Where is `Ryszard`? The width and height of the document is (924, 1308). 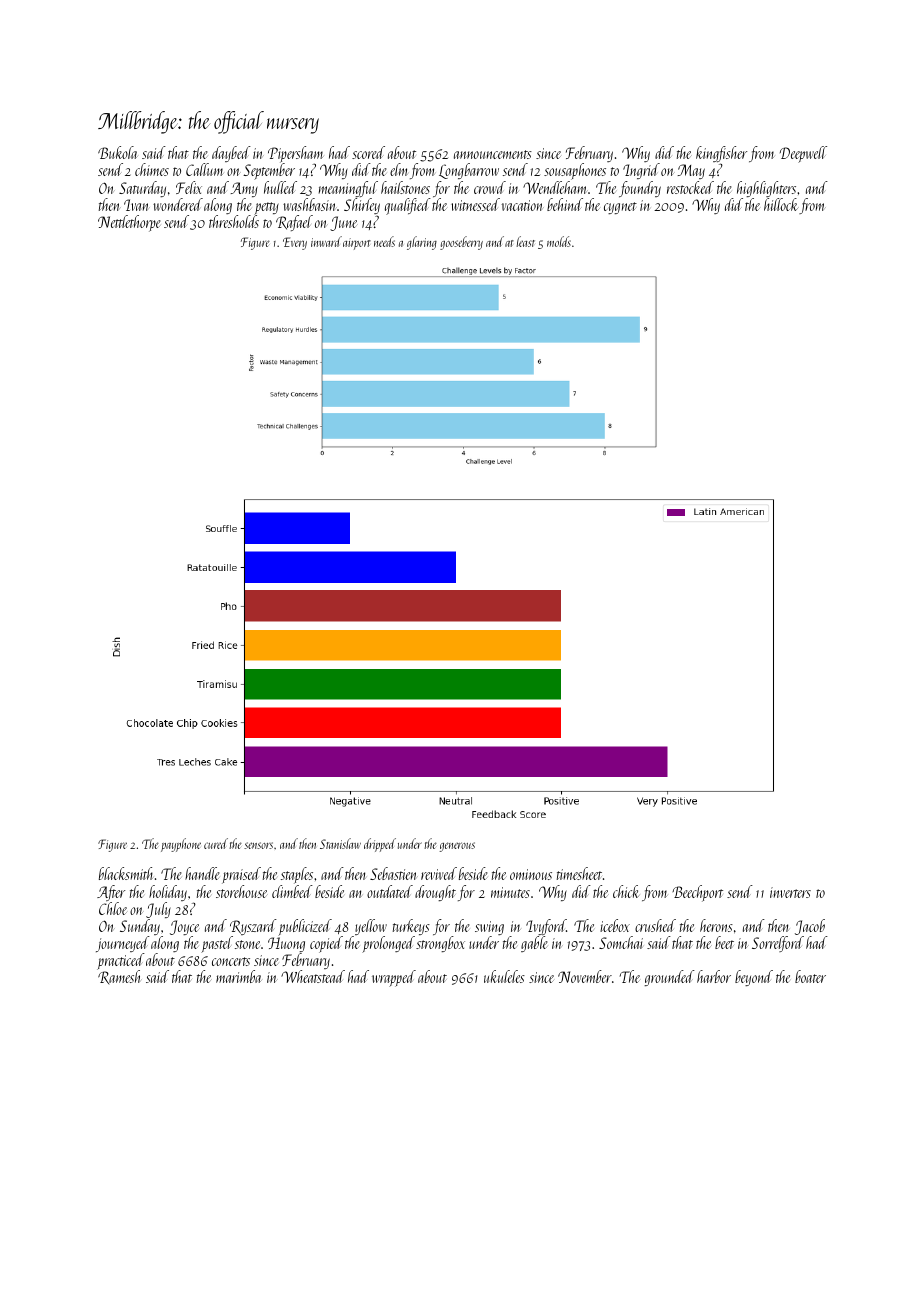 Ryszard is located at coordinates (253, 927).
